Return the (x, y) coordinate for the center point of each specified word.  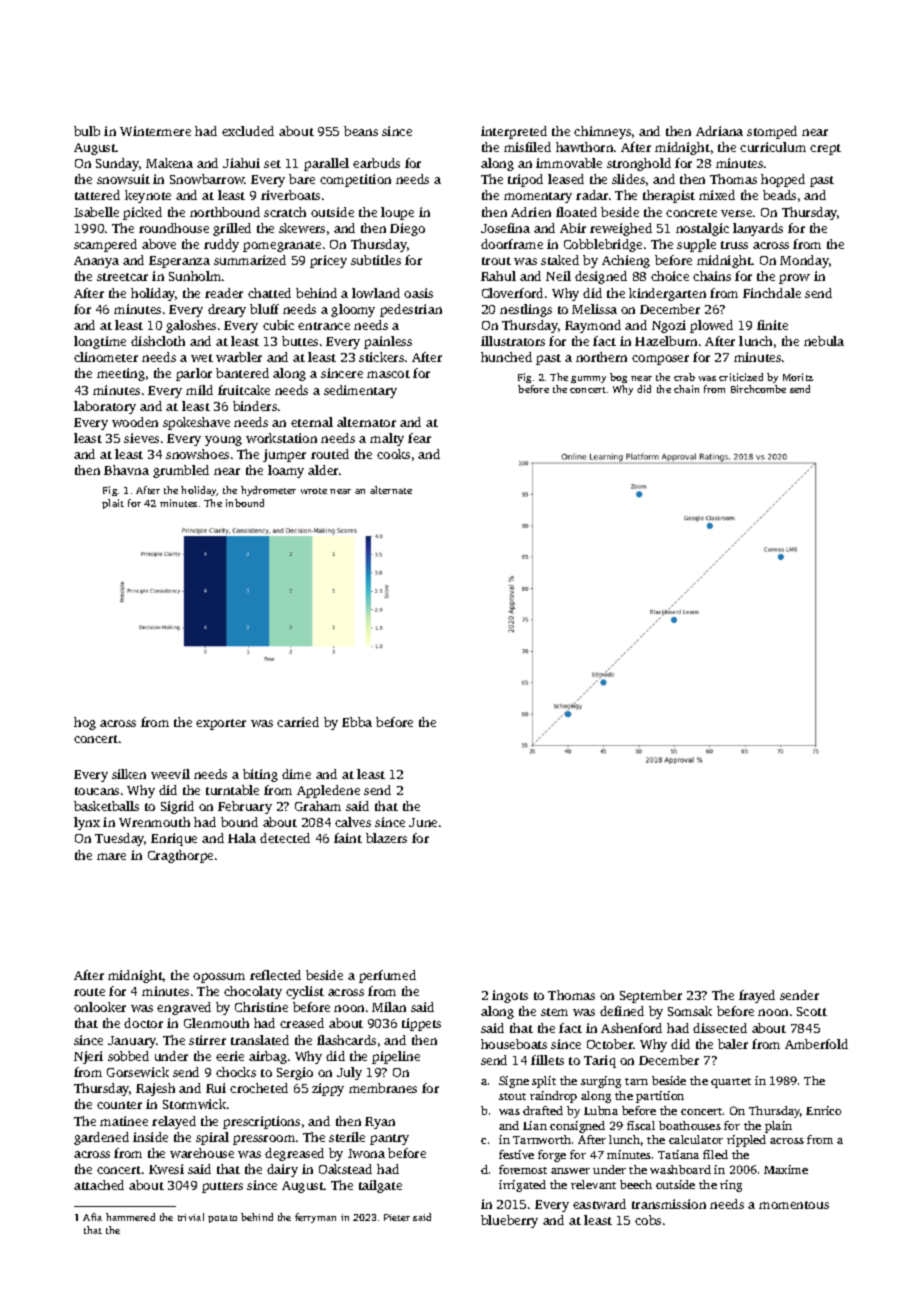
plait (113, 504)
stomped (772, 132)
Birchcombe (758, 389)
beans (361, 131)
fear (419, 438)
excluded (248, 131)
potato (222, 1219)
